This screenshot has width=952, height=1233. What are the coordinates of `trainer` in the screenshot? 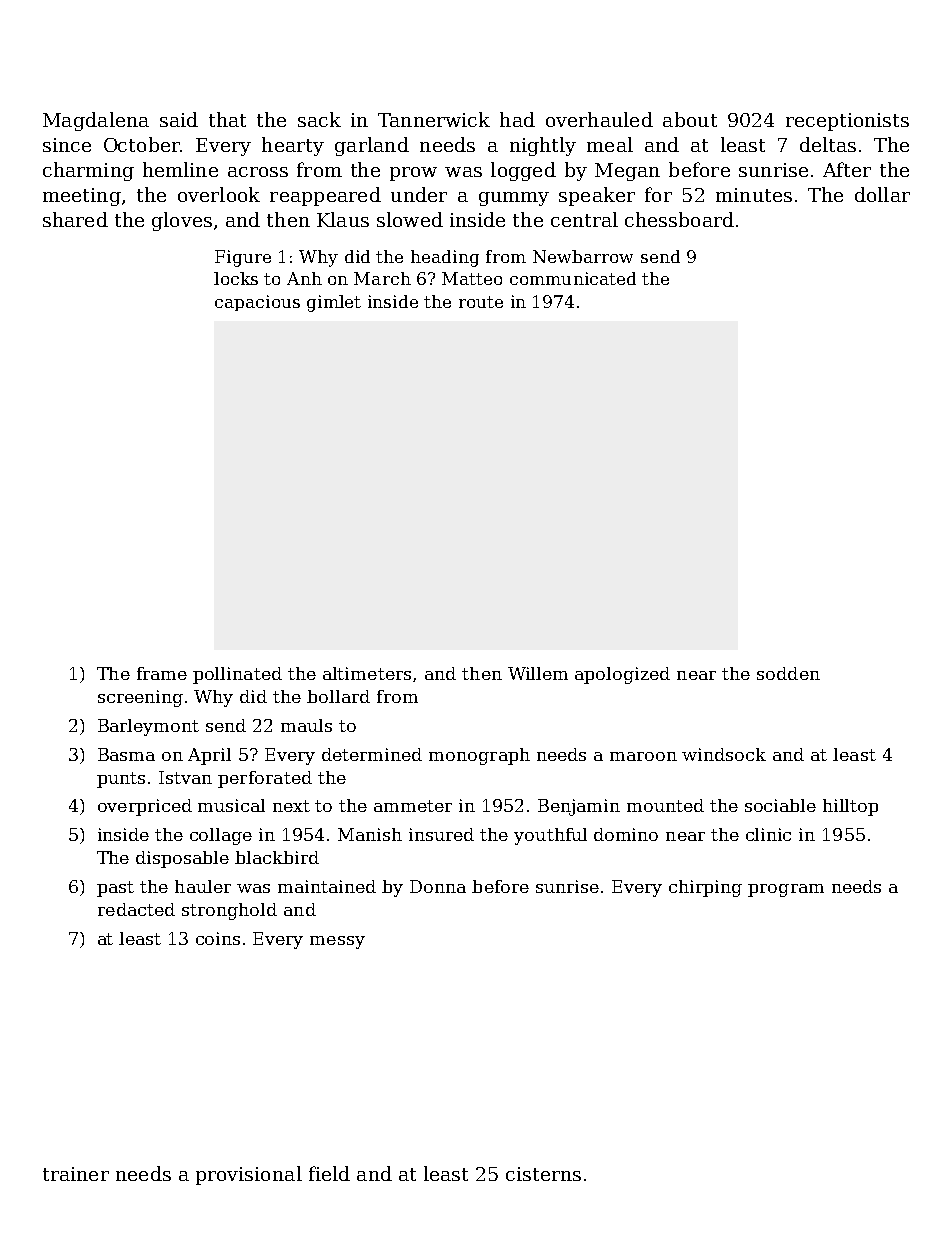 It's located at (76, 1174).
